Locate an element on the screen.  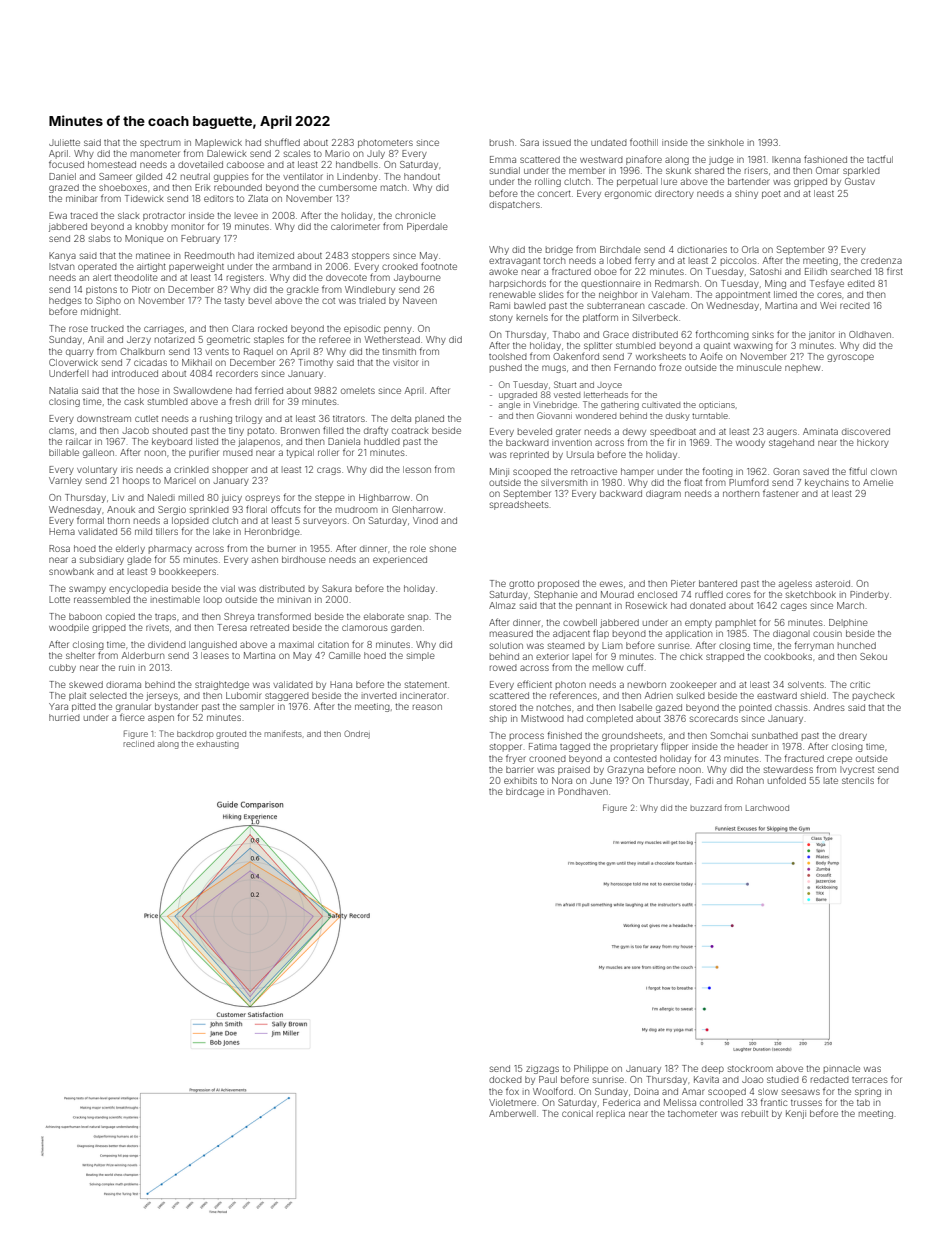
backdrop is located at coordinates (195, 735).
